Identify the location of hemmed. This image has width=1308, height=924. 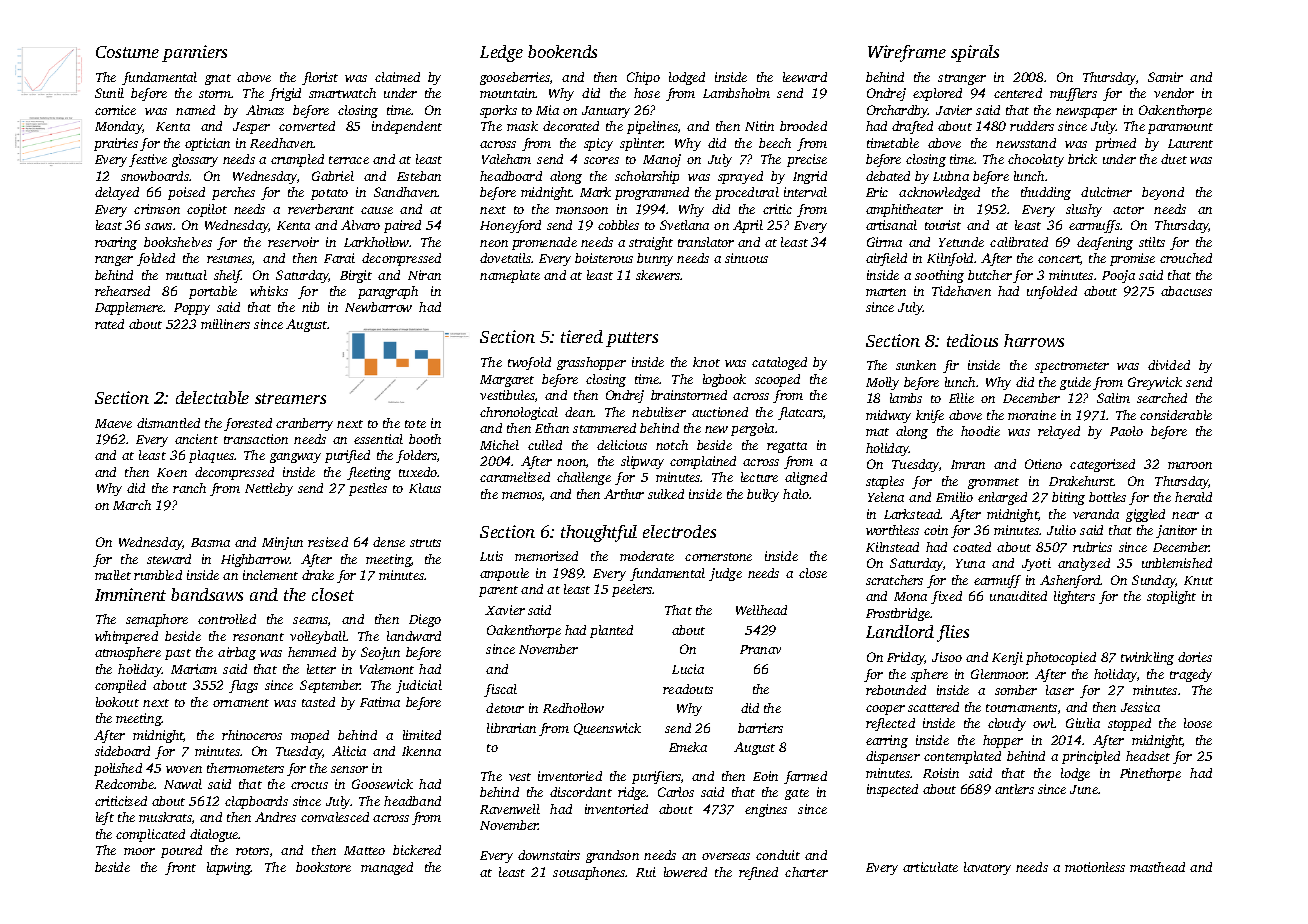
(312, 652).
